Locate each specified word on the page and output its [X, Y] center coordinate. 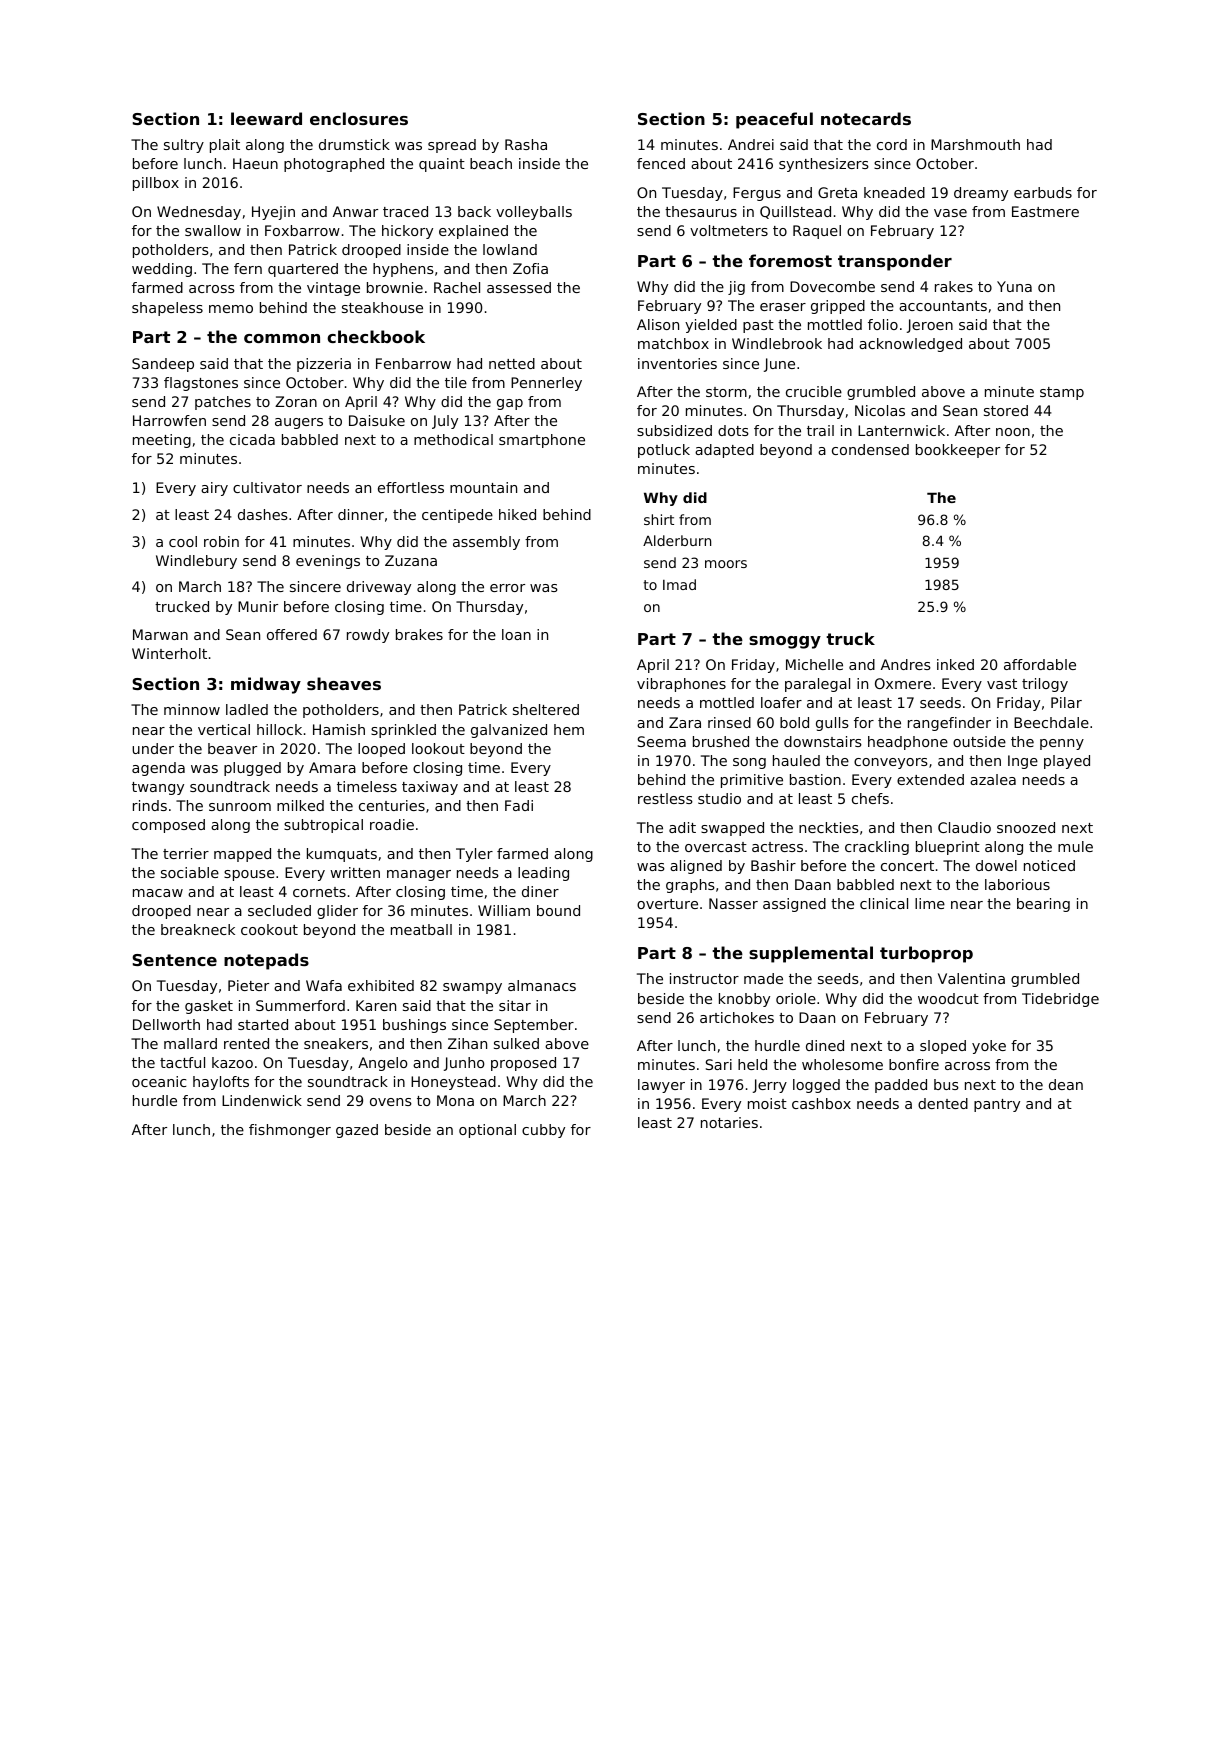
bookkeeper [958, 451]
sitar [515, 1005]
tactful [182, 1062]
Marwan [160, 634]
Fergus [757, 194]
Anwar [355, 211]
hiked [517, 514]
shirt [659, 519]
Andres [906, 664]
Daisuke [377, 420]
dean [1066, 1084]
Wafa [324, 985]
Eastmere [1045, 211]
